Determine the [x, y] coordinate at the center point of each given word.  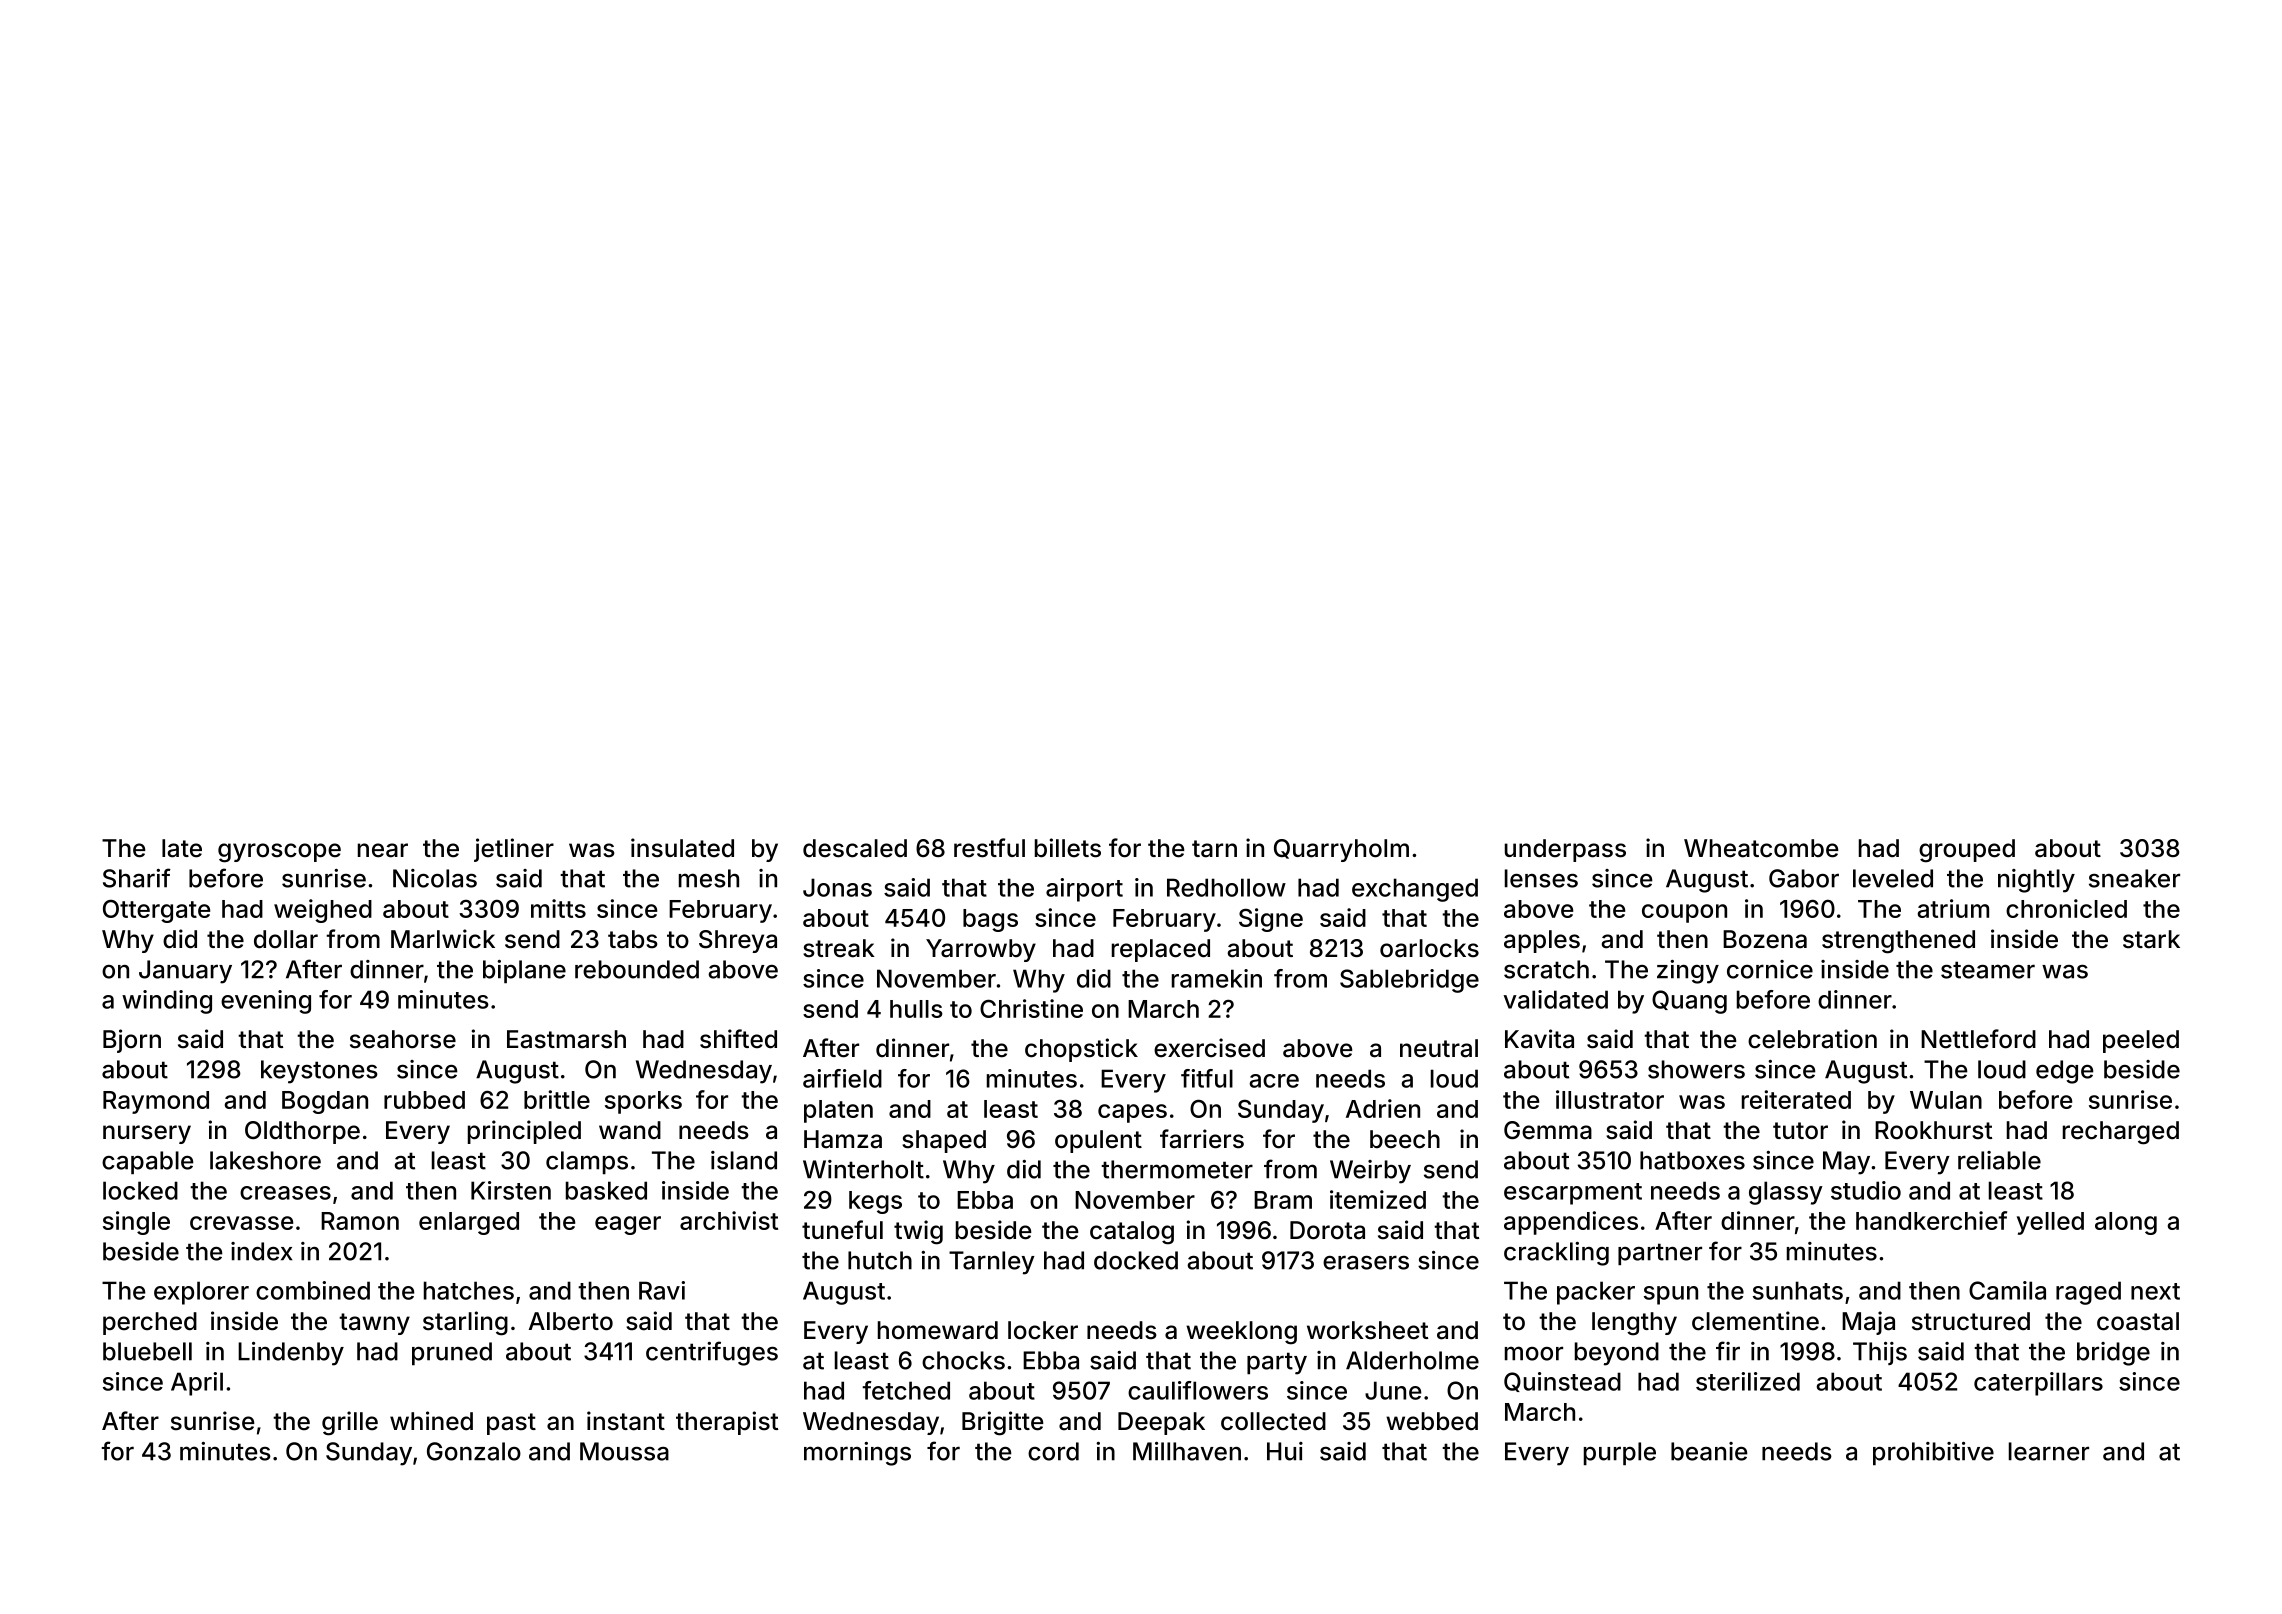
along [2126, 1223]
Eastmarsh [566, 1039]
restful [989, 848]
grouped [1967, 851]
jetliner [514, 850]
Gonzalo [474, 1451]
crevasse [241, 1223]
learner [2049, 1451]
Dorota [1327, 1230]
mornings [857, 1454]
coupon [1684, 913]
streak [839, 948]
